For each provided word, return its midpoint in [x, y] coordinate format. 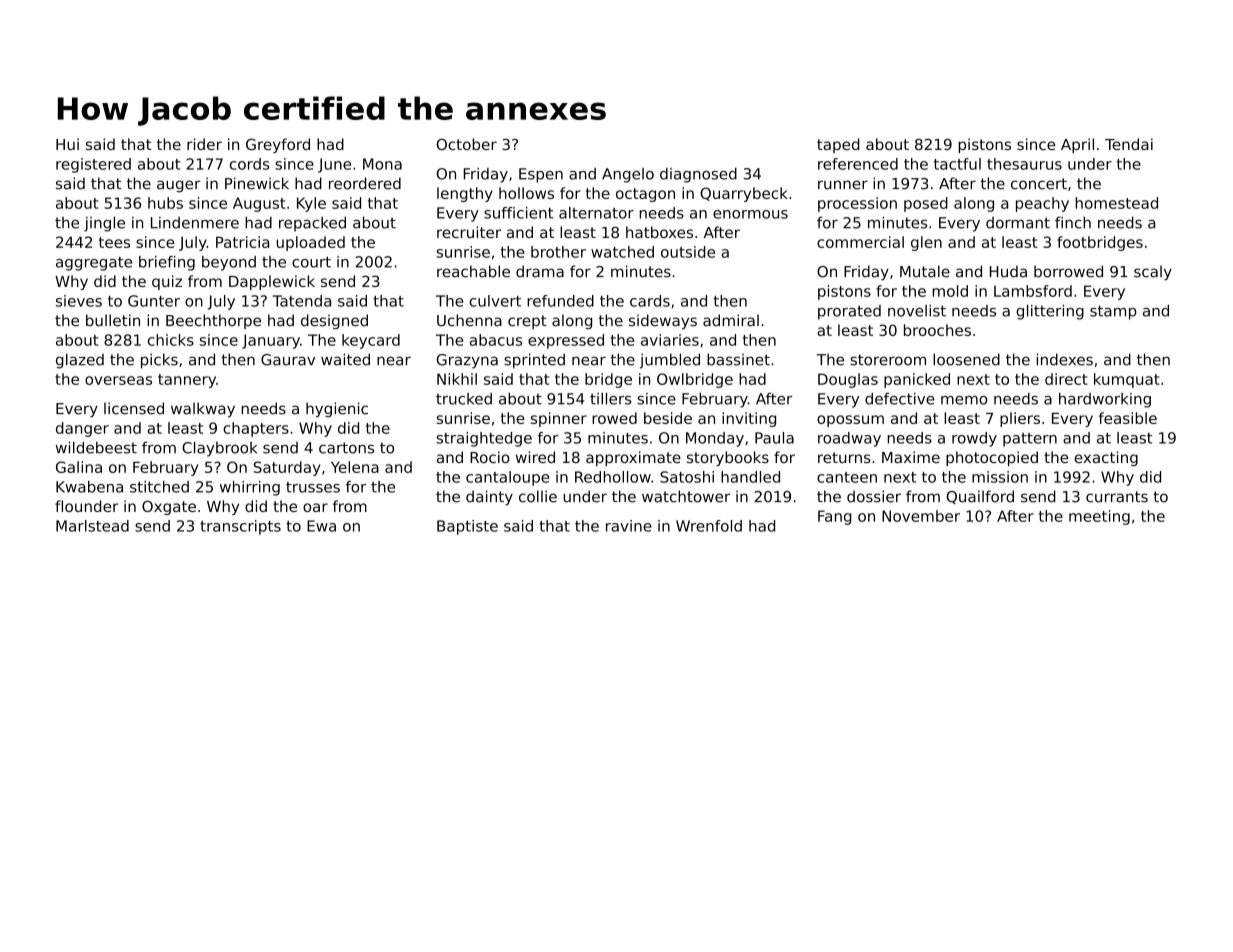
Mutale [925, 271]
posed [926, 204]
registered [93, 165]
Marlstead [92, 526]
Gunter [154, 301]
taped [838, 145]
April [1077, 145]
